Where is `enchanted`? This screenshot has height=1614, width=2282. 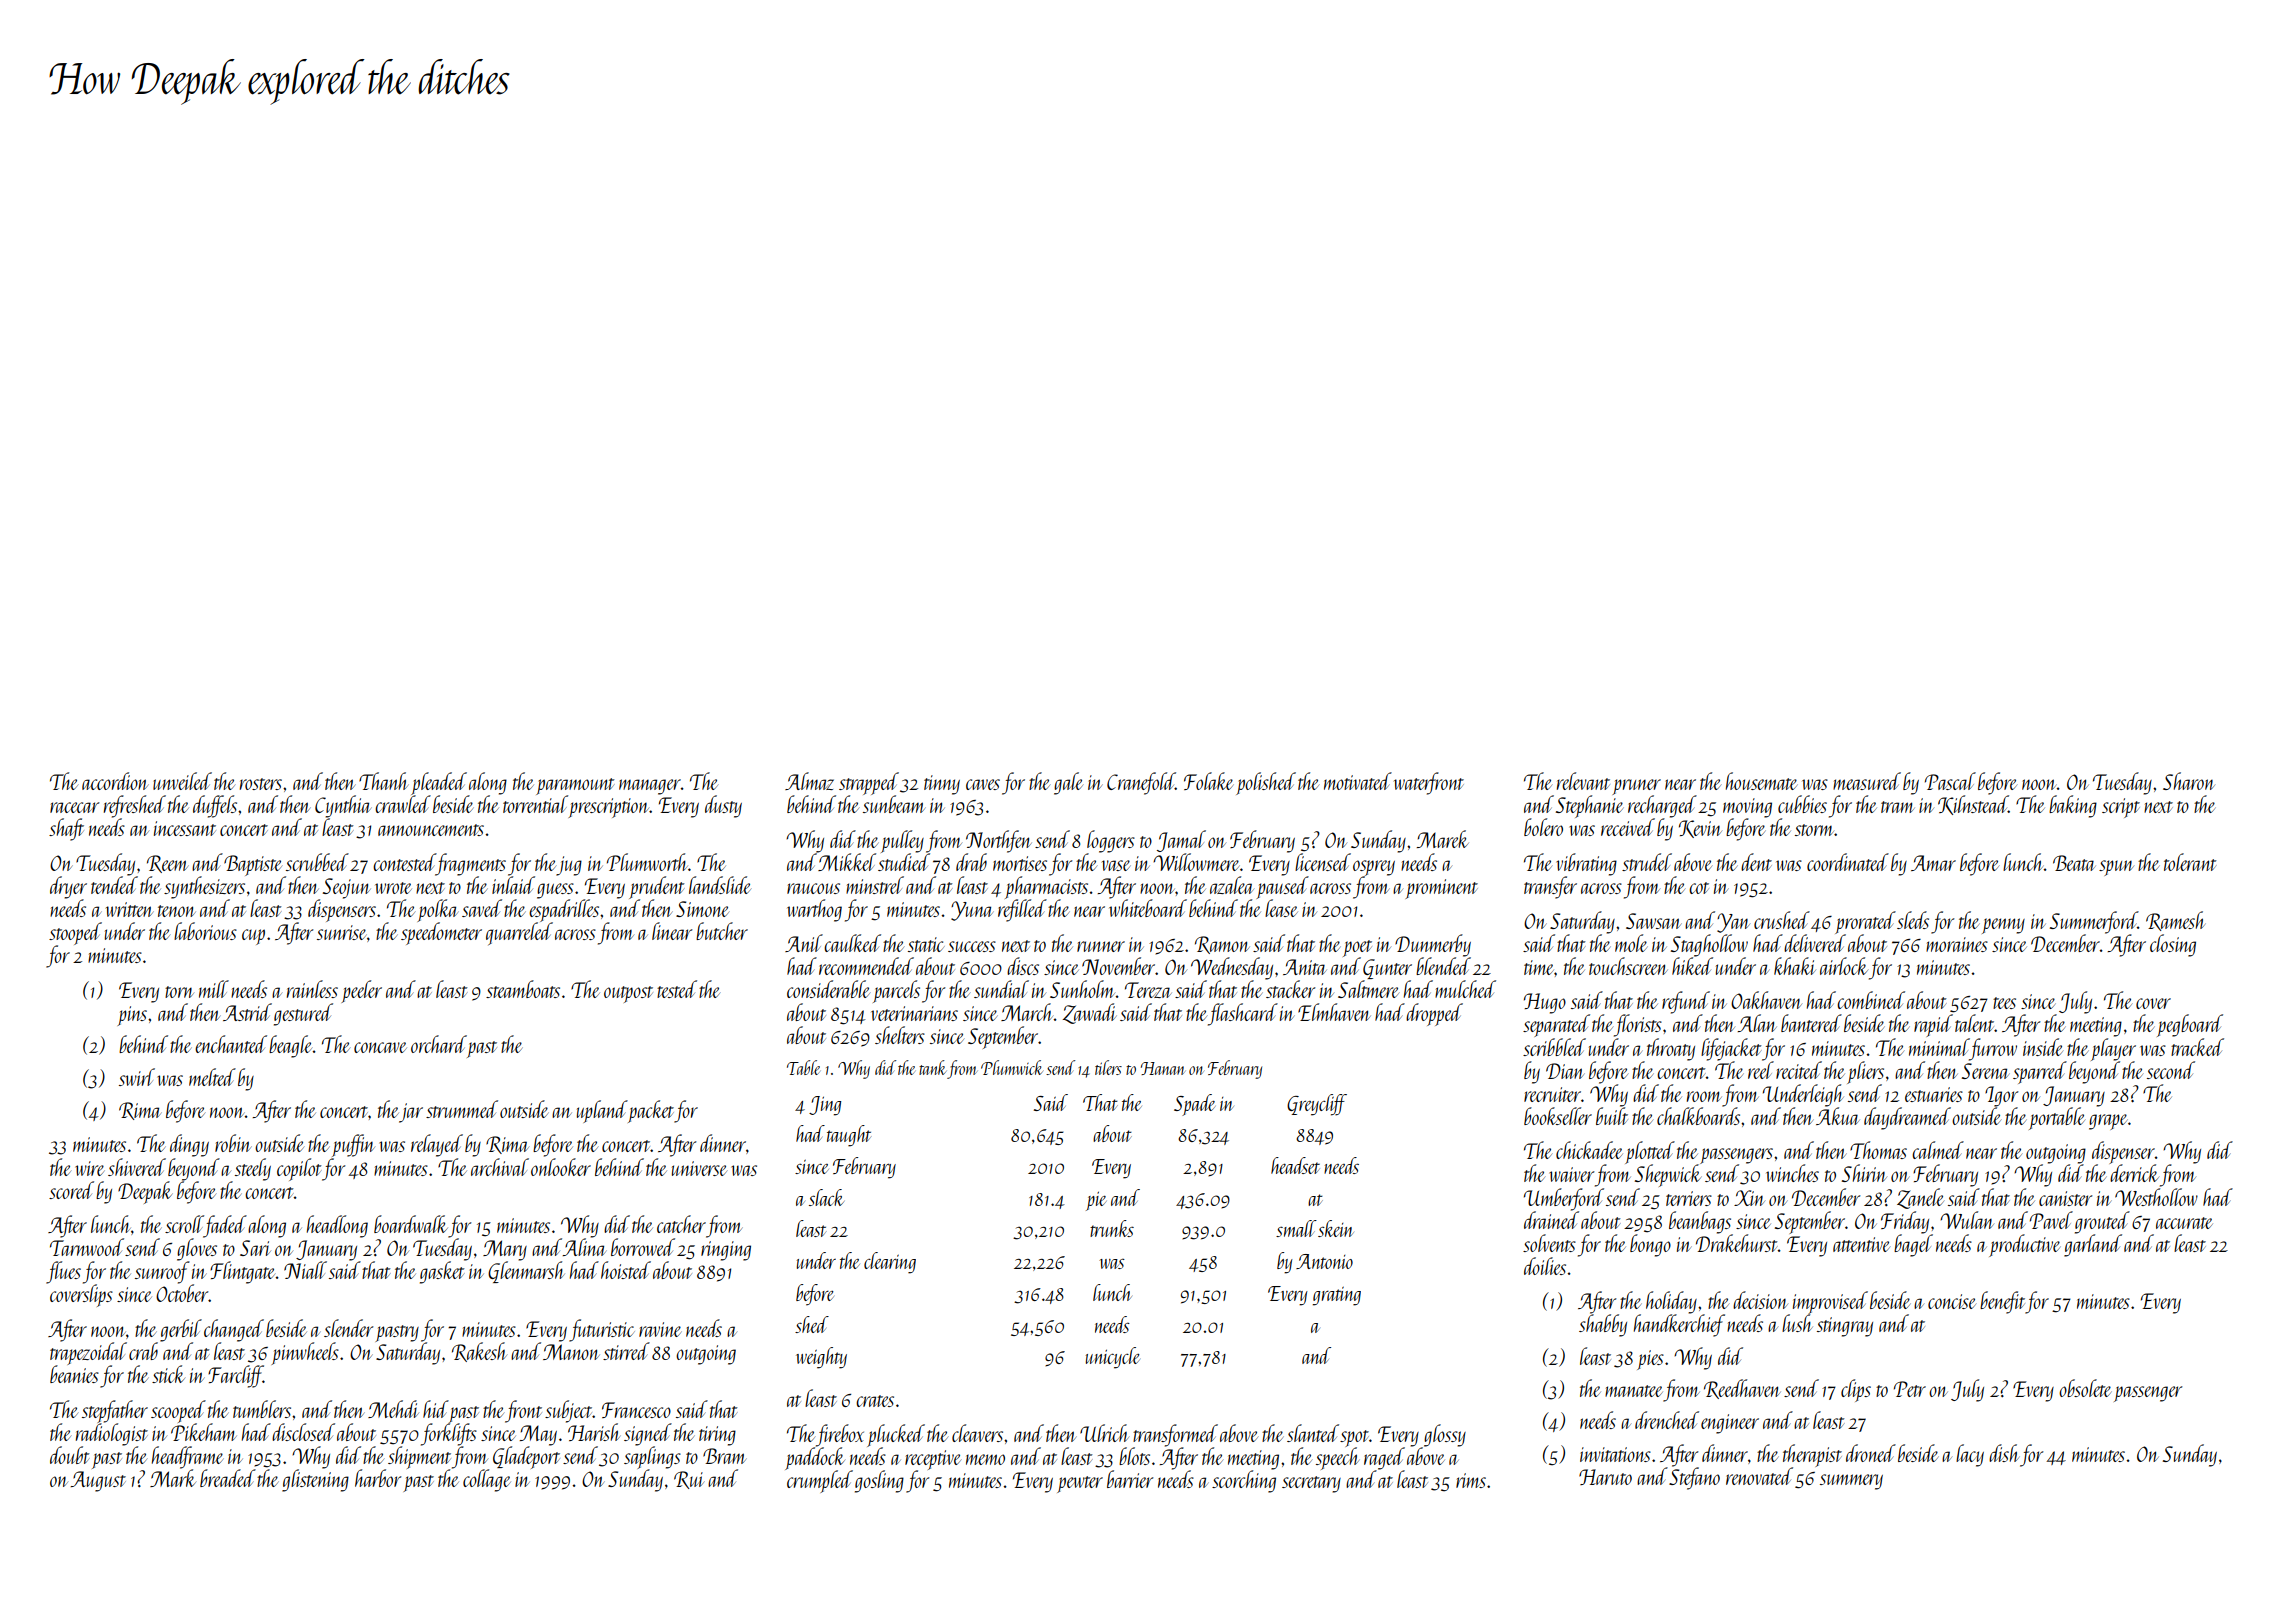
enchanted is located at coordinates (231, 1044).
